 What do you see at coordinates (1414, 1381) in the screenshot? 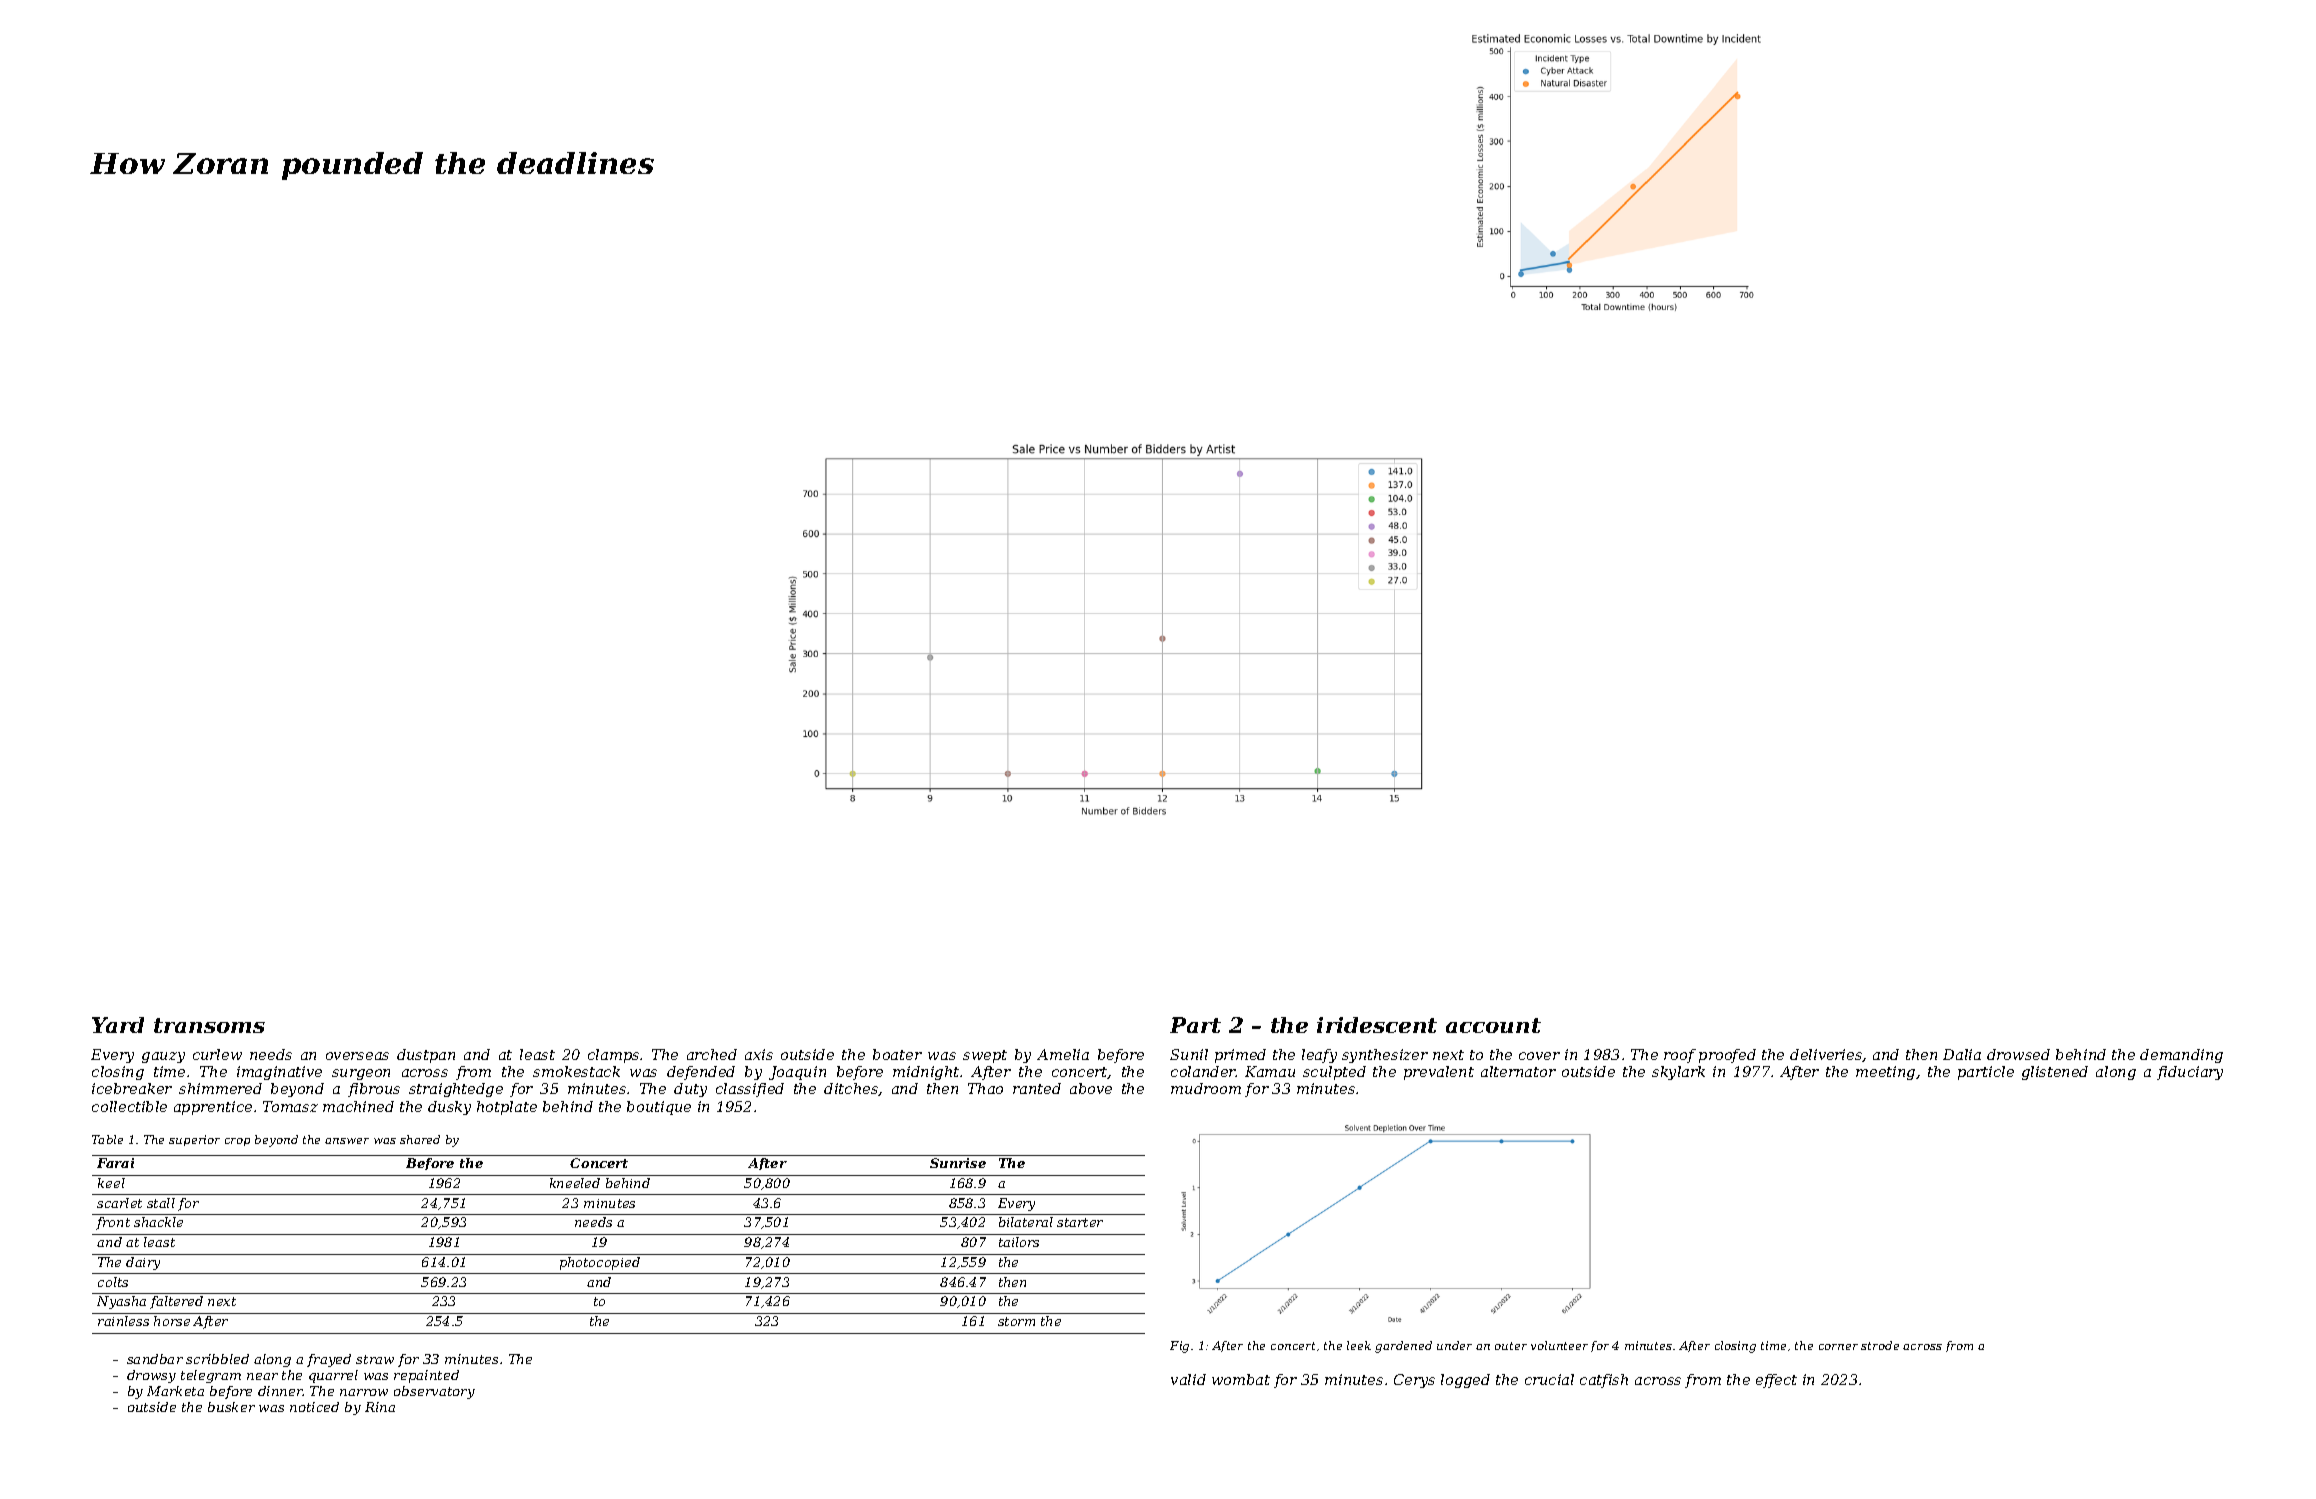
I see `Cerys` at bounding box center [1414, 1381].
